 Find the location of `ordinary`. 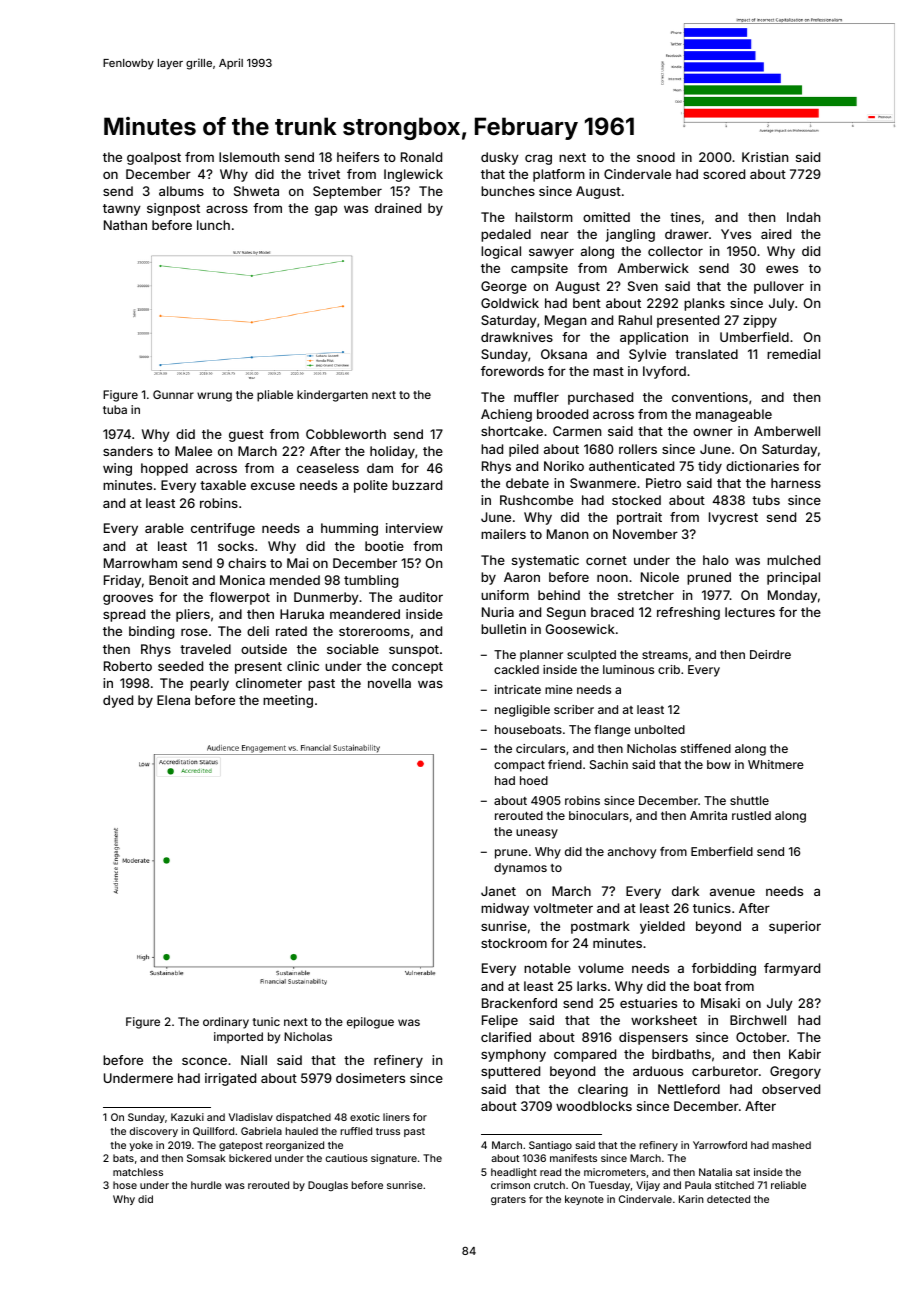

ordinary is located at coordinates (226, 1023).
